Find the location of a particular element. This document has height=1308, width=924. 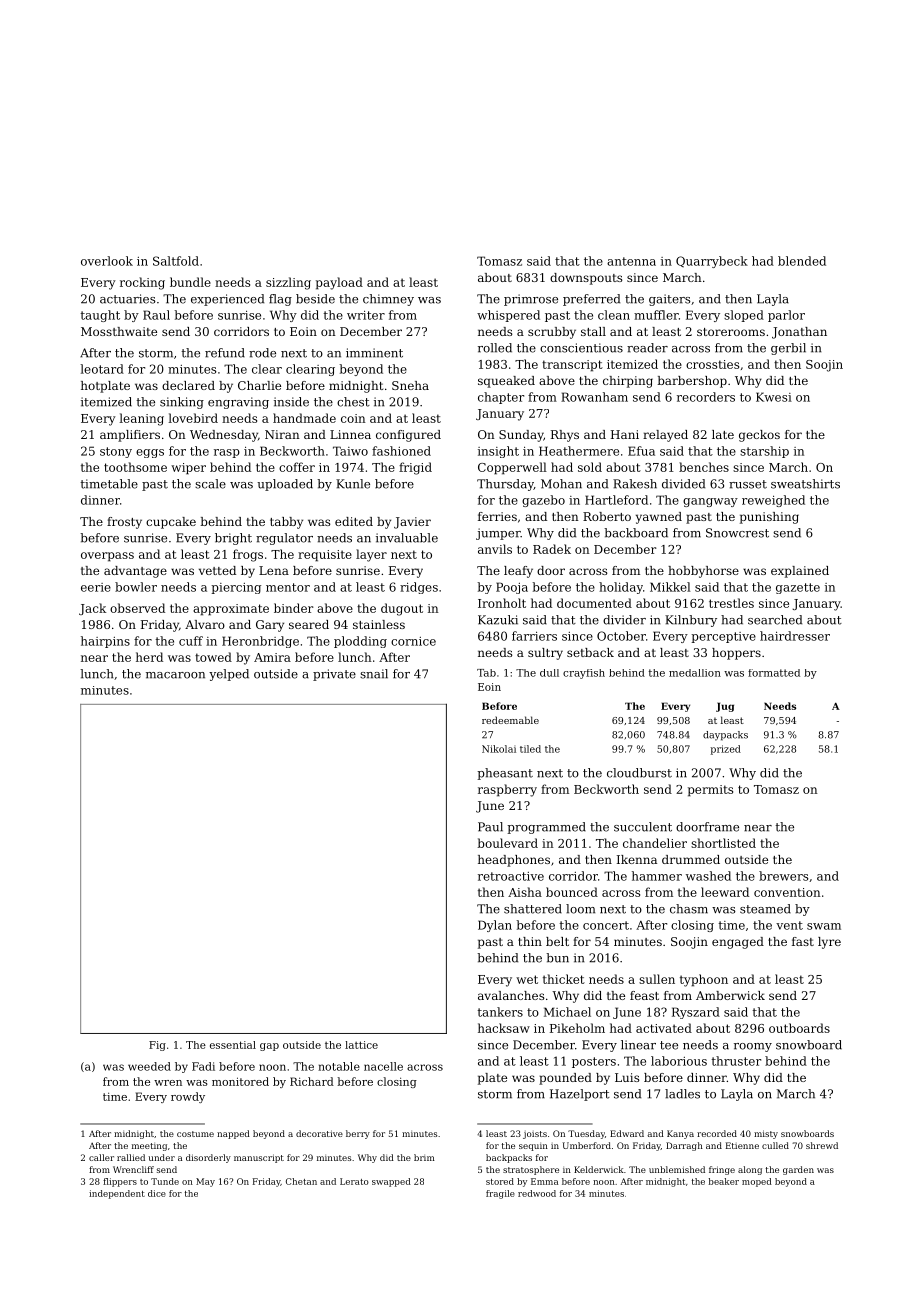

Mossthwaite is located at coordinates (119, 331).
